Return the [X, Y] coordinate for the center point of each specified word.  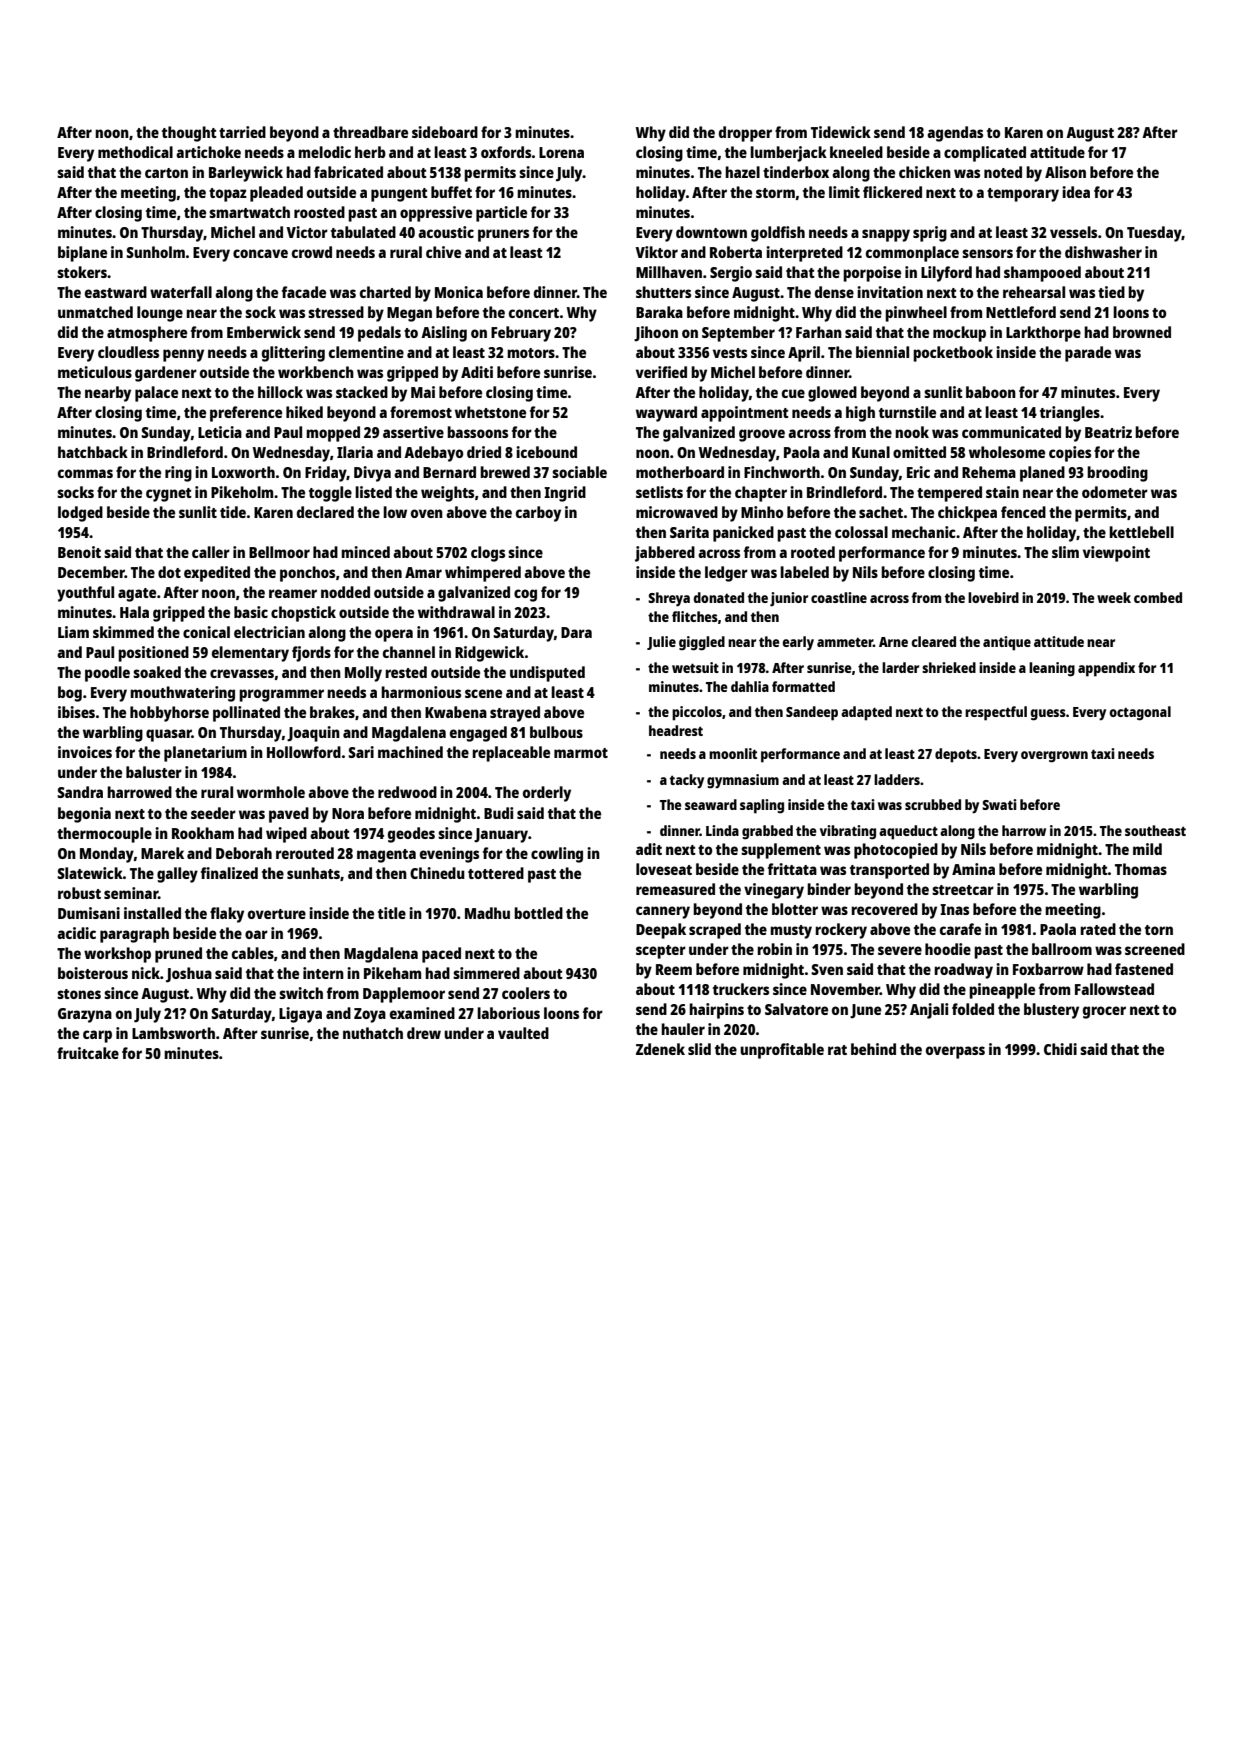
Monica [459, 292]
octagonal [1140, 713]
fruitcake [88, 1053]
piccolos [697, 713]
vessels [1073, 232]
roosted [319, 212]
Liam [73, 632]
